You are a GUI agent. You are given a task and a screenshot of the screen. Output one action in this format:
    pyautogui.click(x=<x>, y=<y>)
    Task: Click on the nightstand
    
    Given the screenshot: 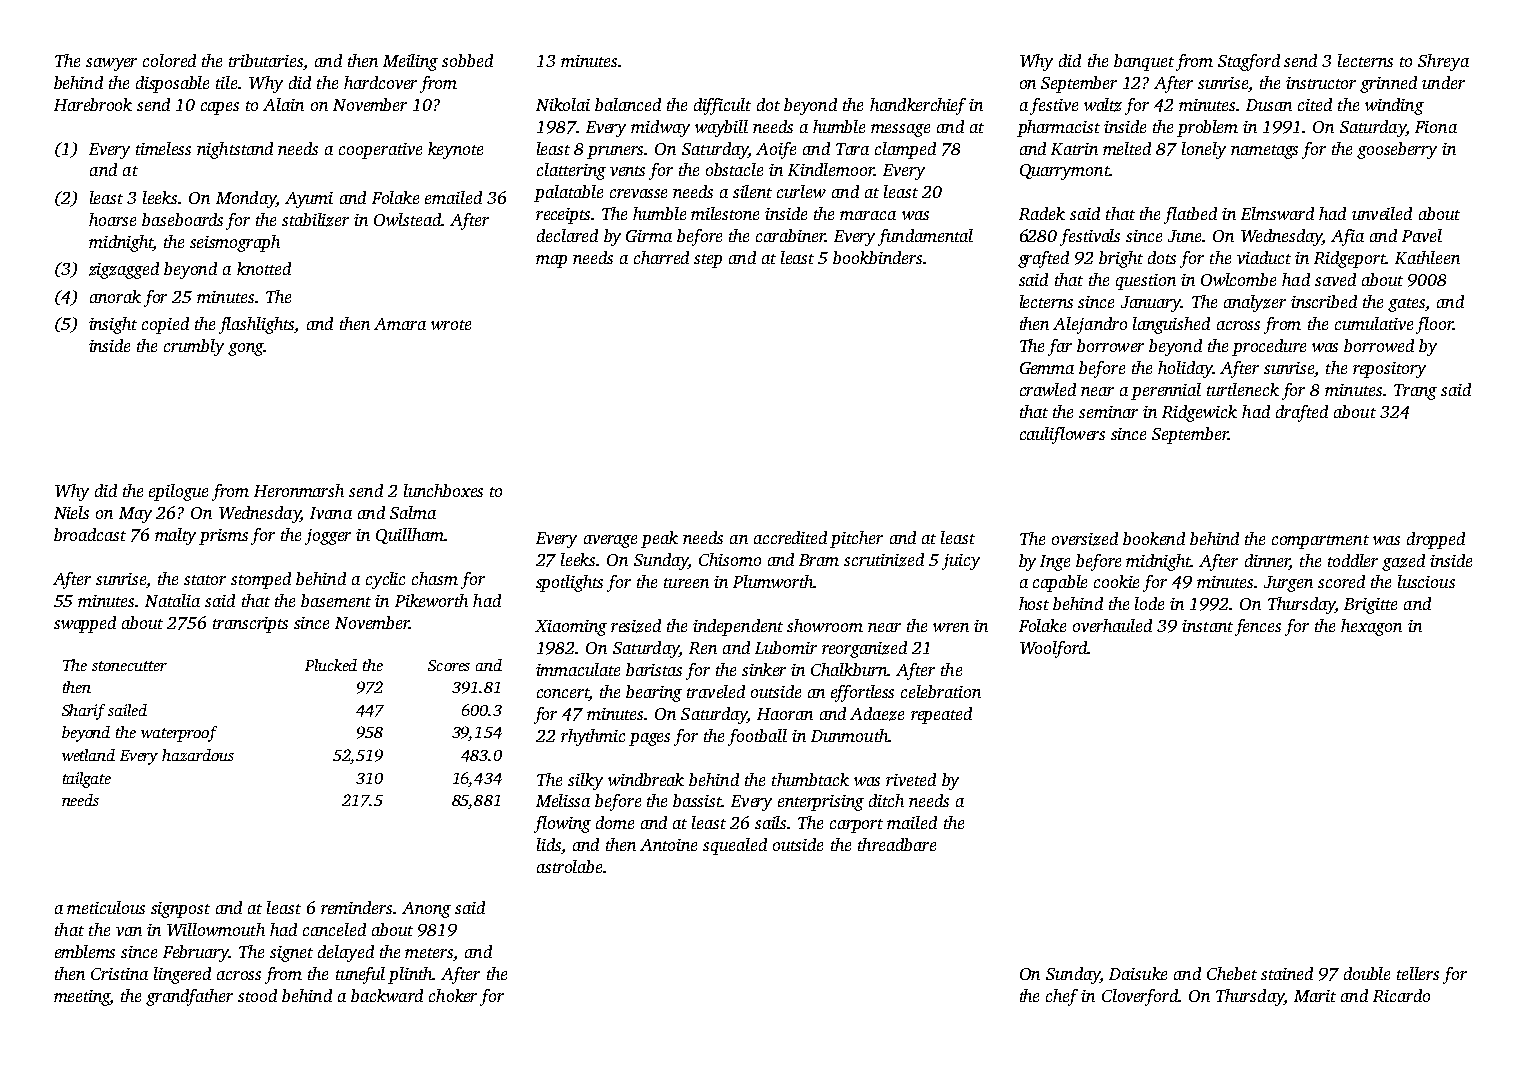 What is the action you would take?
    pyautogui.click(x=235, y=150)
